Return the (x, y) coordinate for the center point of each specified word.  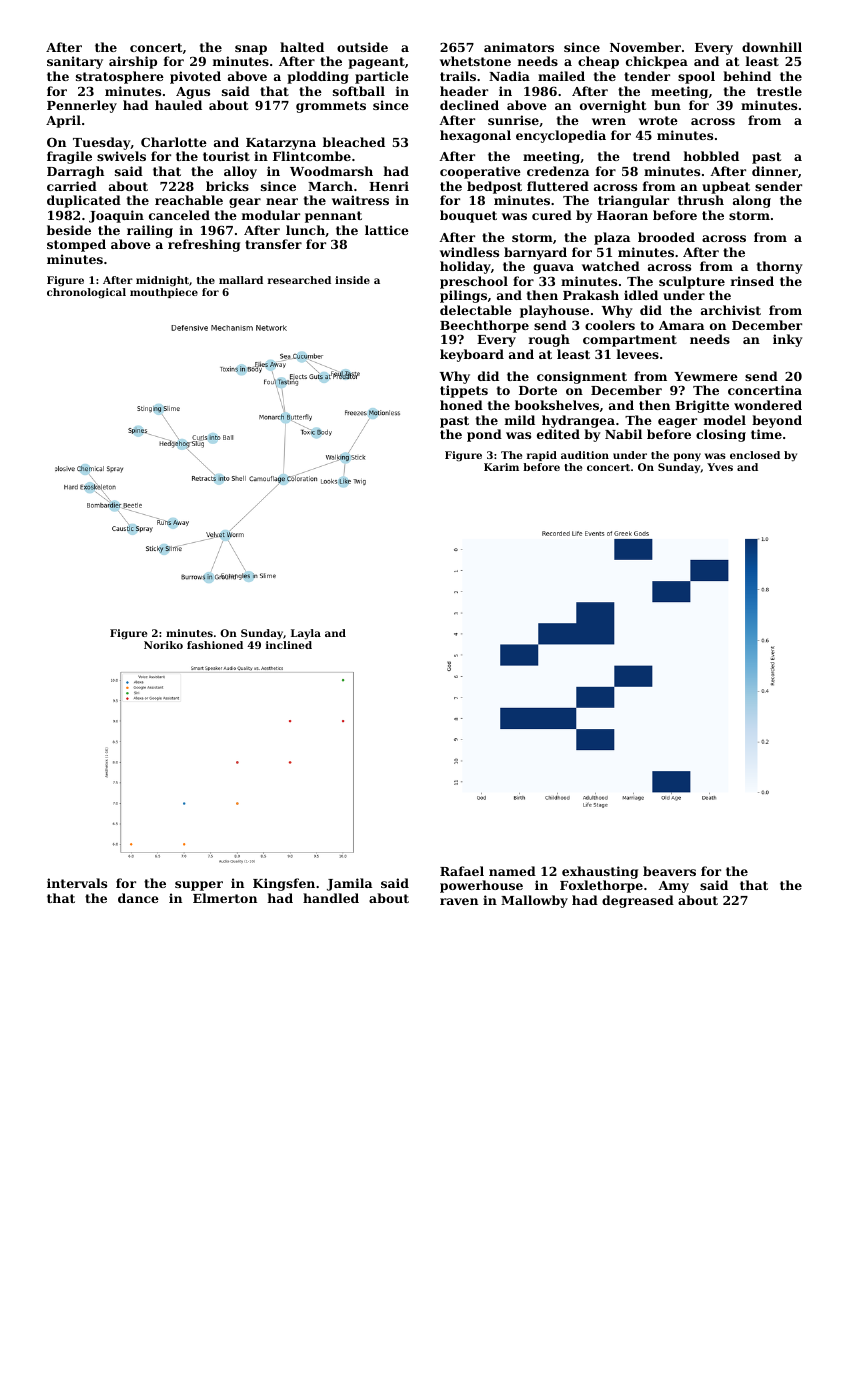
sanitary (75, 62)
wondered (768, 405)
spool (696, 77)
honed (461, 405)
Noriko (163, 645)
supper (199, 886)
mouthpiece (164, 293)
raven (459, 901)
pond (484, 435)
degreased (638, 901)
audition (585, 455)
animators (519, 47)
